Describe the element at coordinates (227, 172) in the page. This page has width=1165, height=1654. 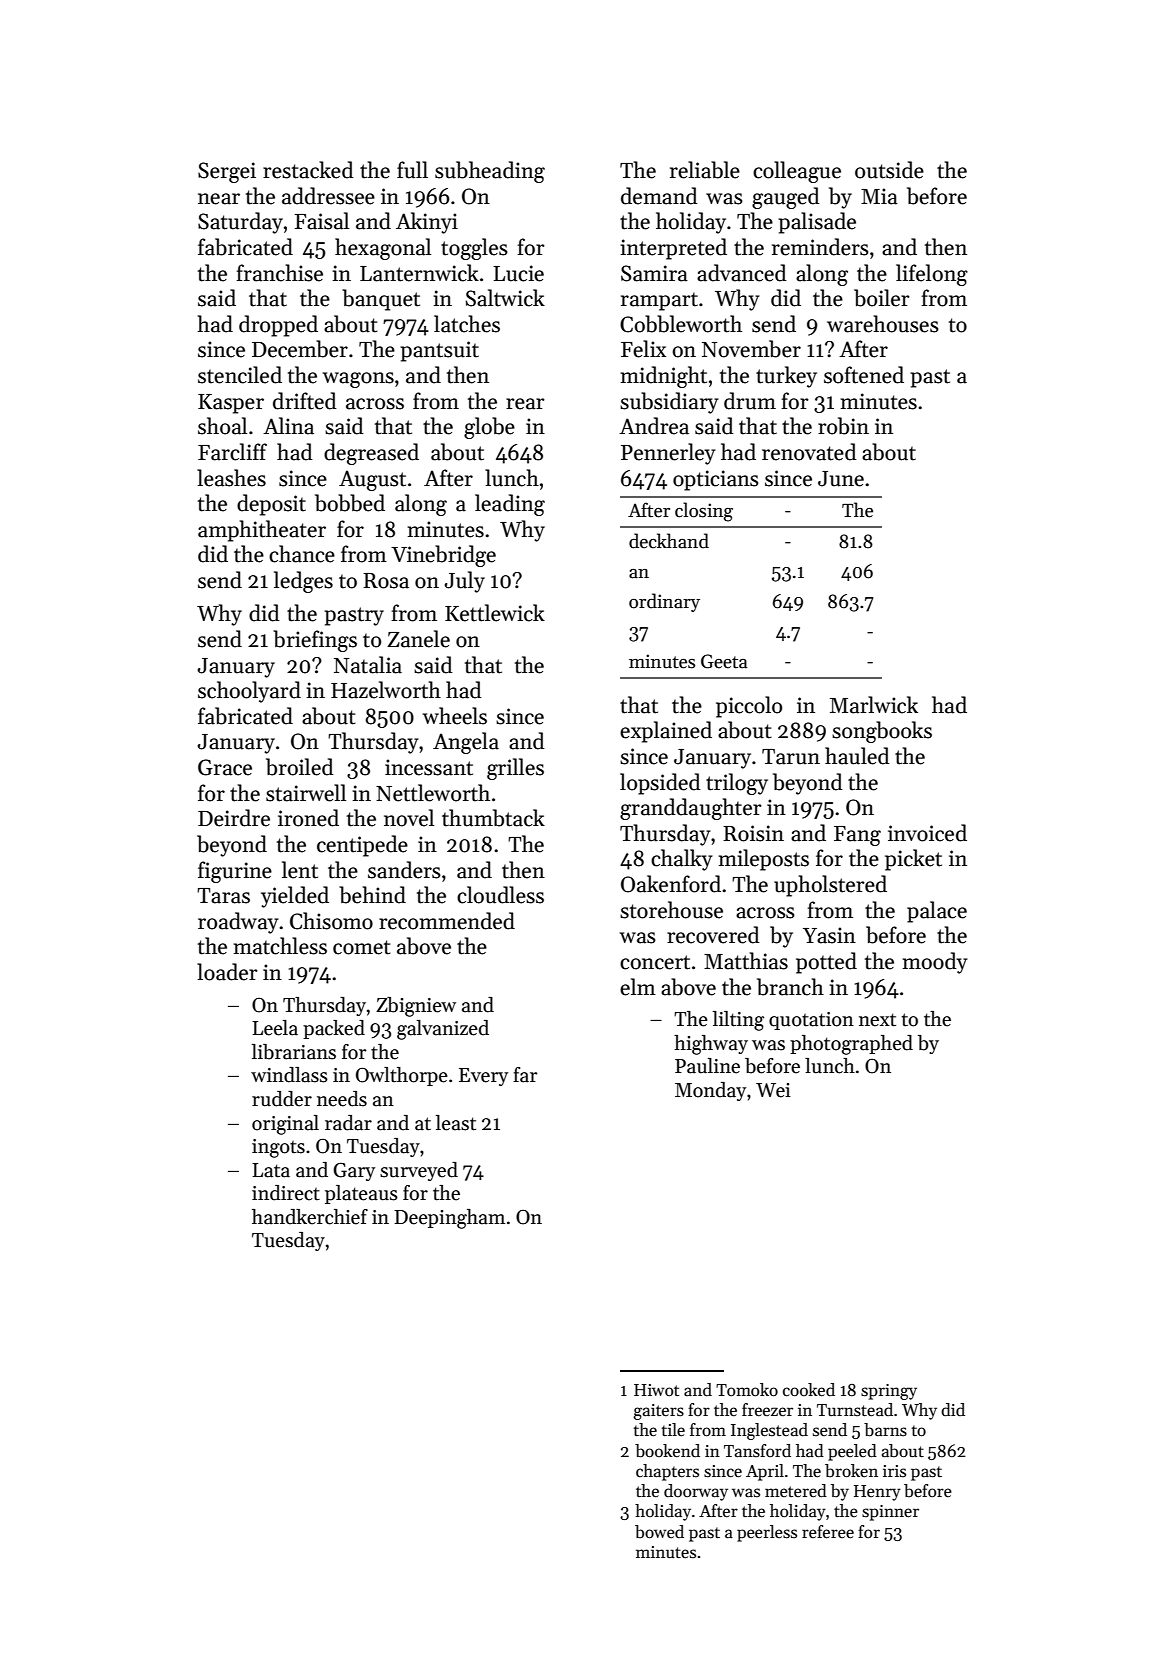
I see `Sergei` at that location.
